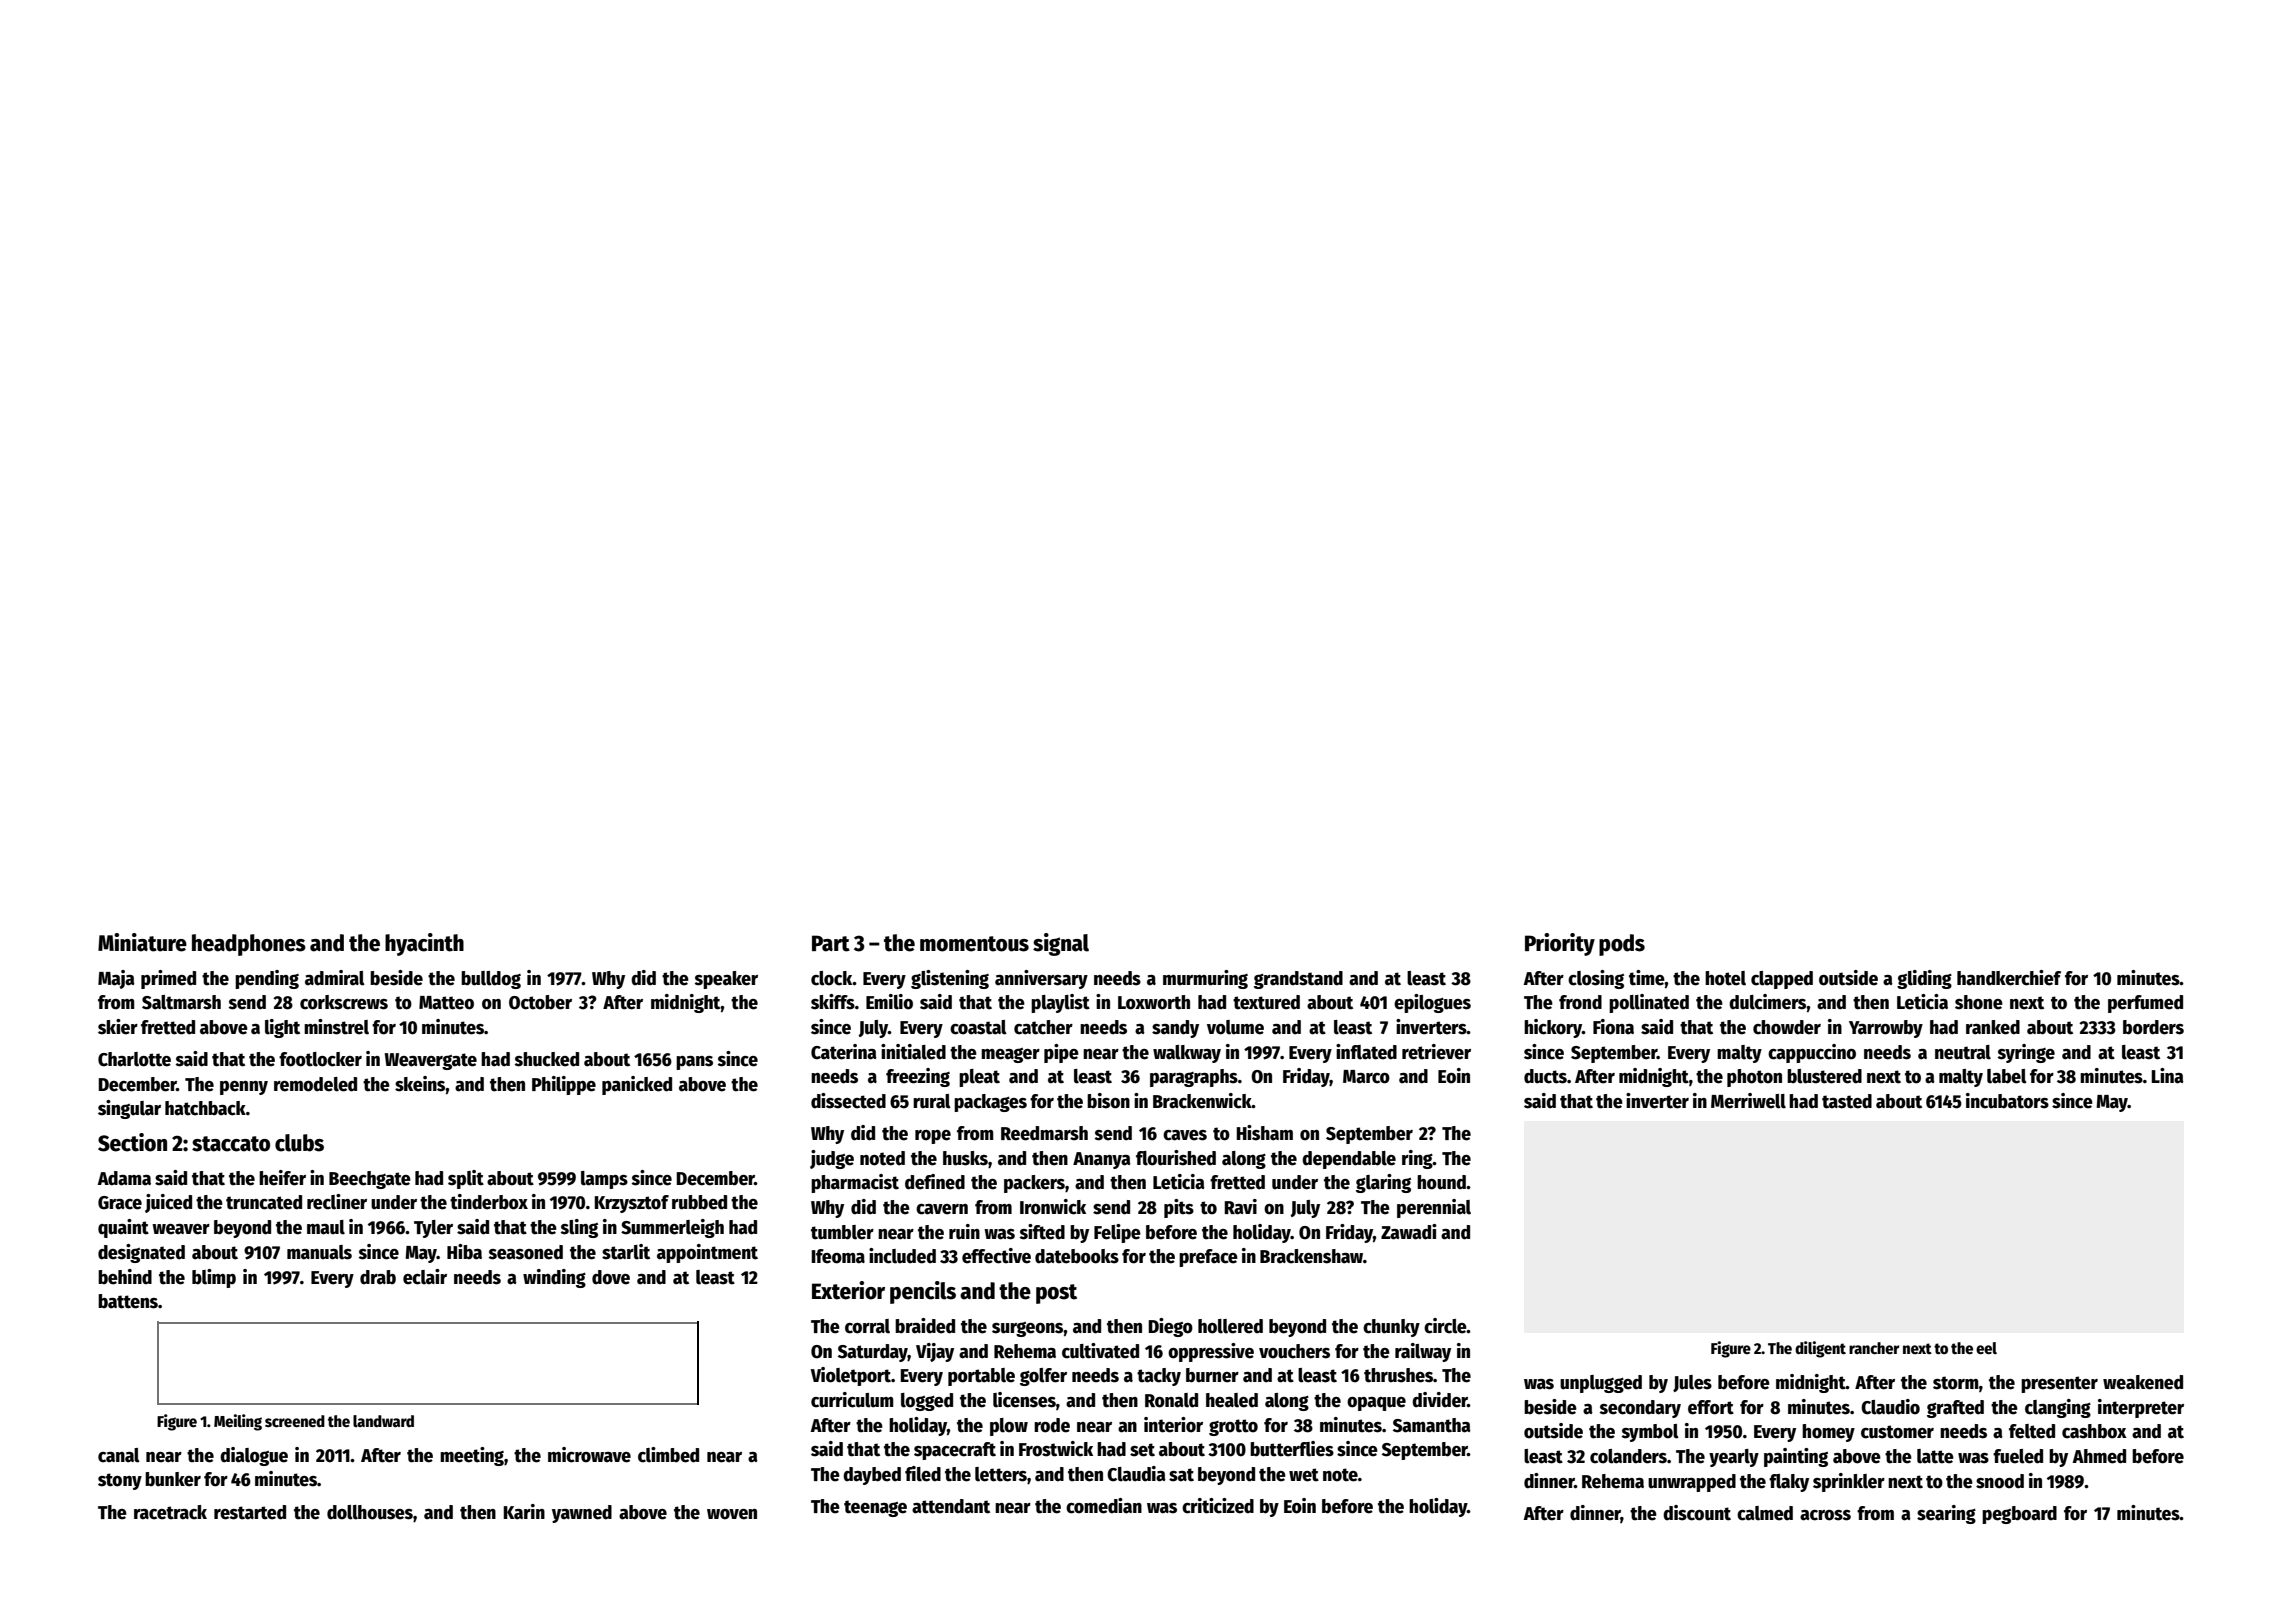  I want to click on yawned, so click(582, 1514).
